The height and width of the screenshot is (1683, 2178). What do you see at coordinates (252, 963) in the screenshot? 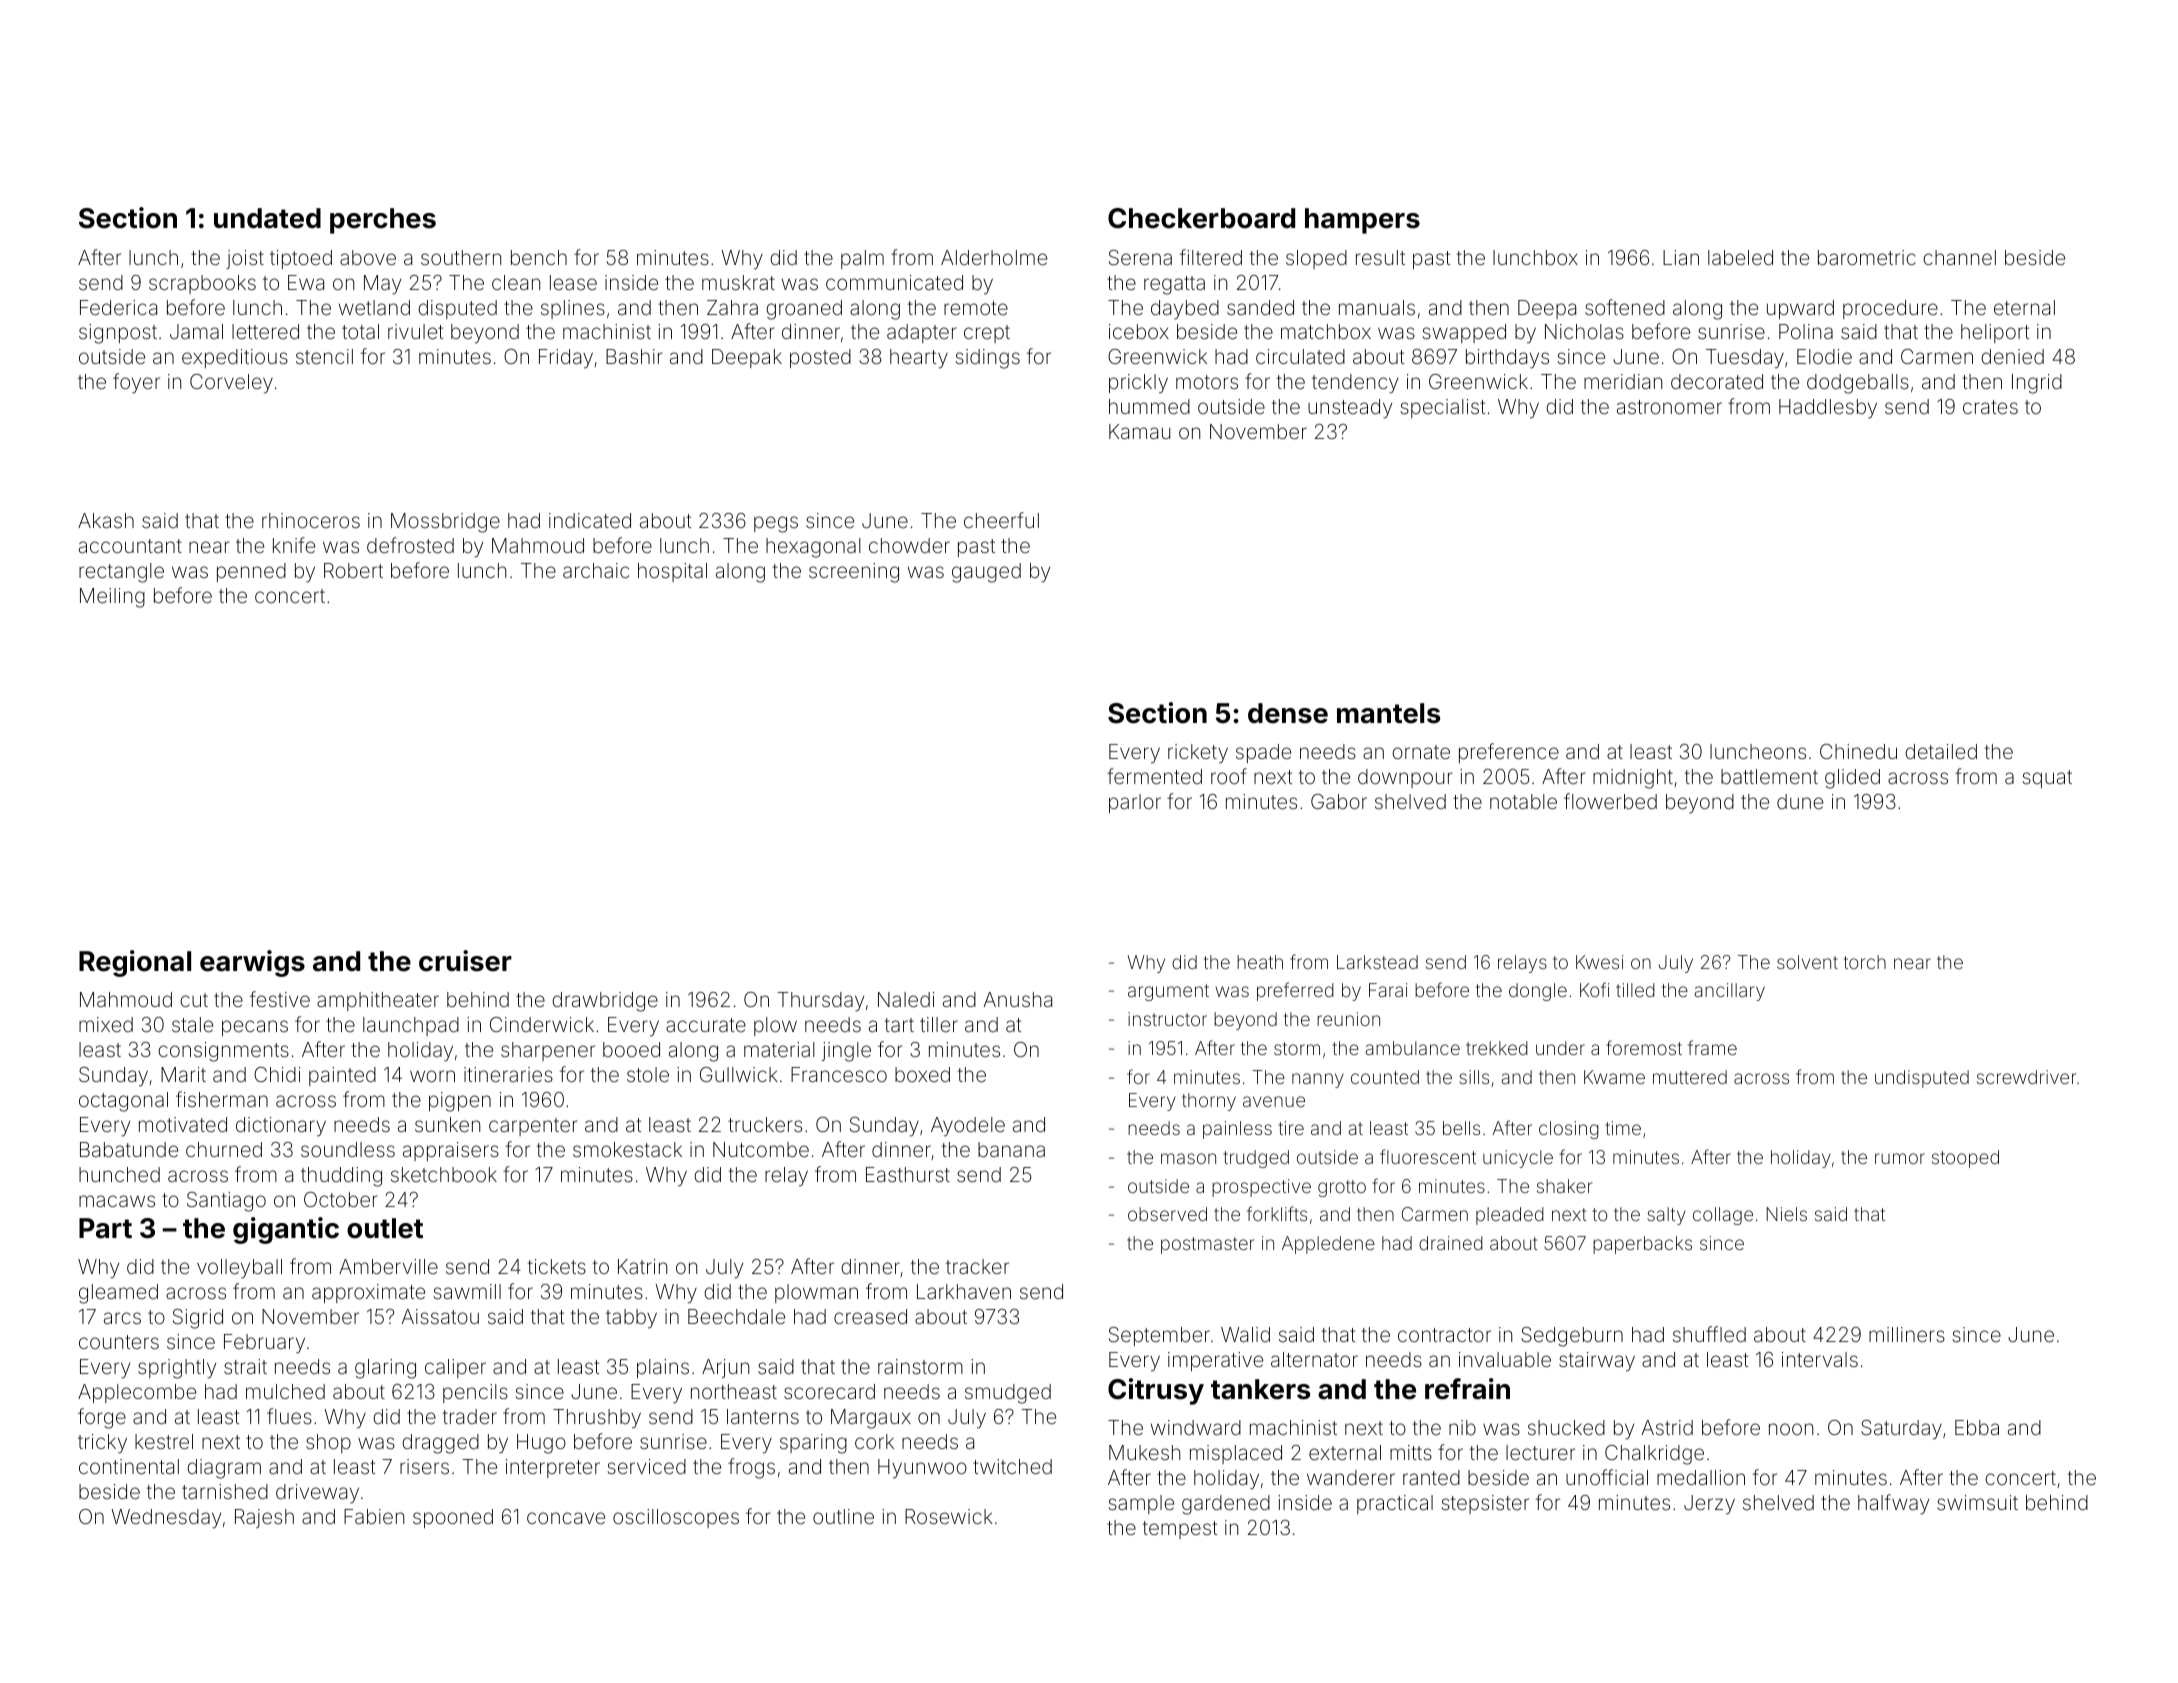
I see `earwigs` at bounding box center [252, 963].
